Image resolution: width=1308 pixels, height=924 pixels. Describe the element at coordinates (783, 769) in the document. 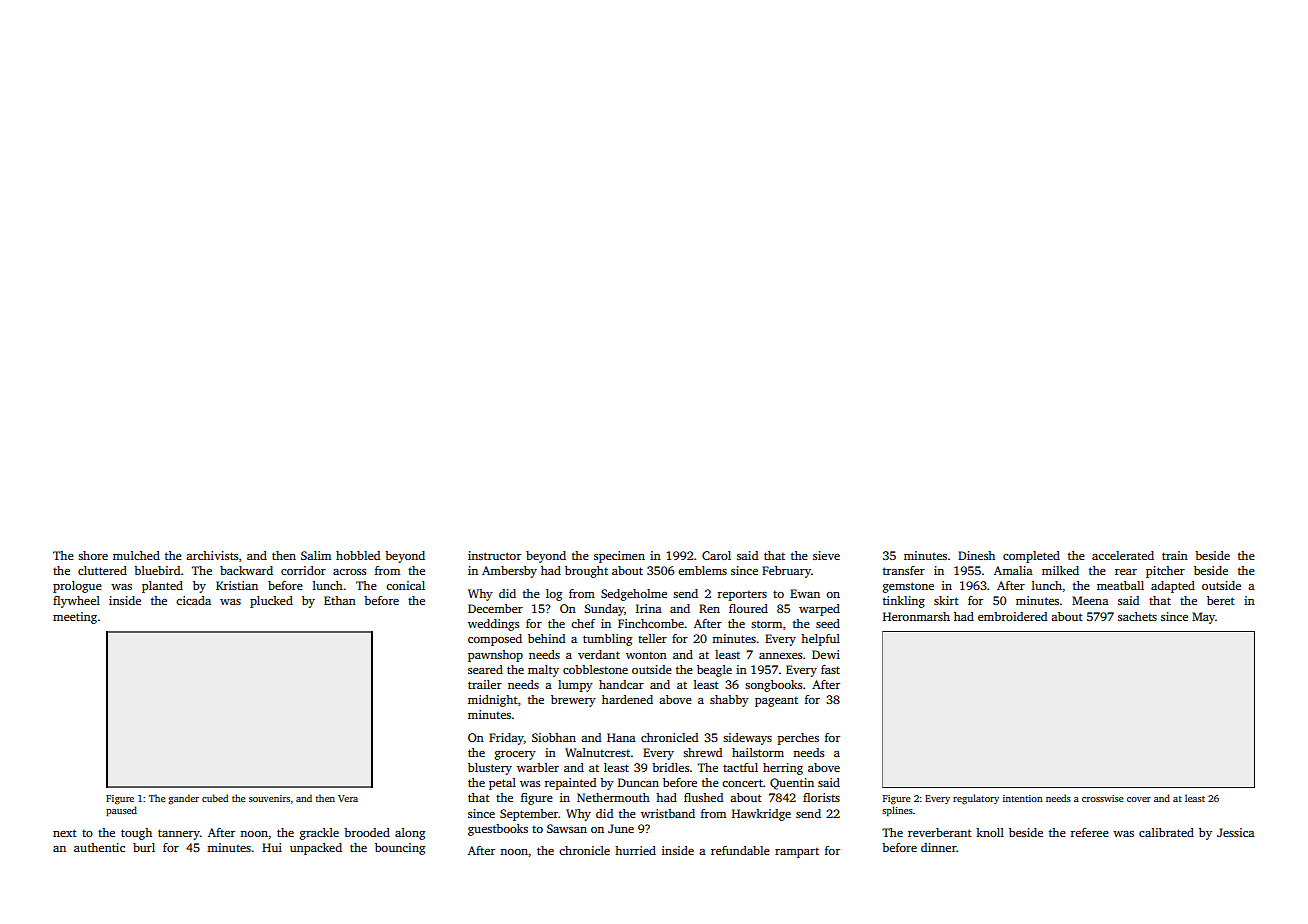

I see `herring` at that location.
